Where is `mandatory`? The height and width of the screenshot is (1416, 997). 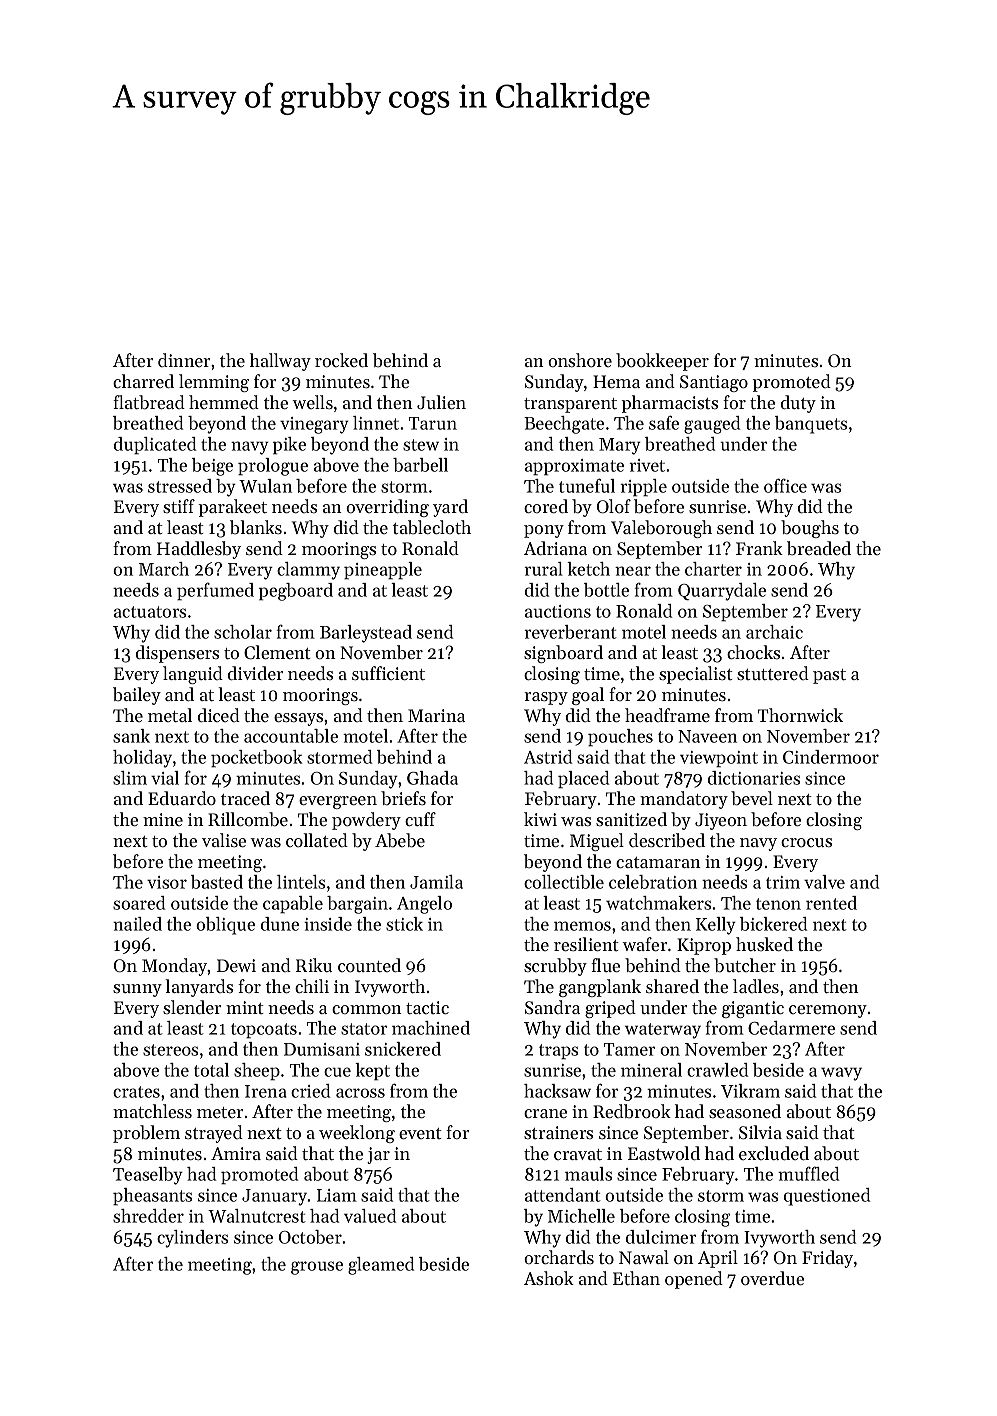 mandatory is located at coordinates (684, 800).
